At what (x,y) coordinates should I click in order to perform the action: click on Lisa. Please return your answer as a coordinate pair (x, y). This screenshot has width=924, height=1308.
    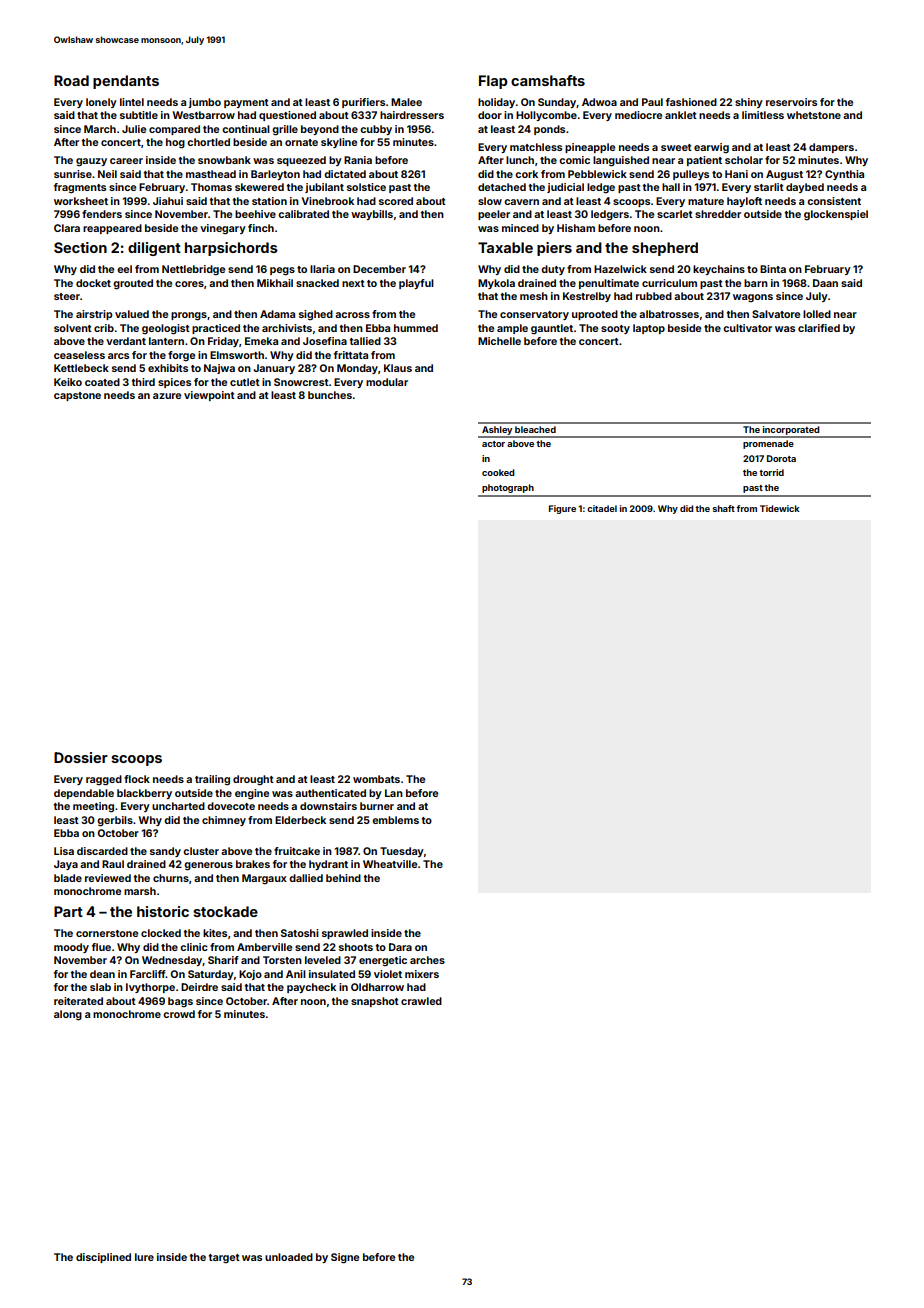
    Looking at the image, I should click on (64, 851).
